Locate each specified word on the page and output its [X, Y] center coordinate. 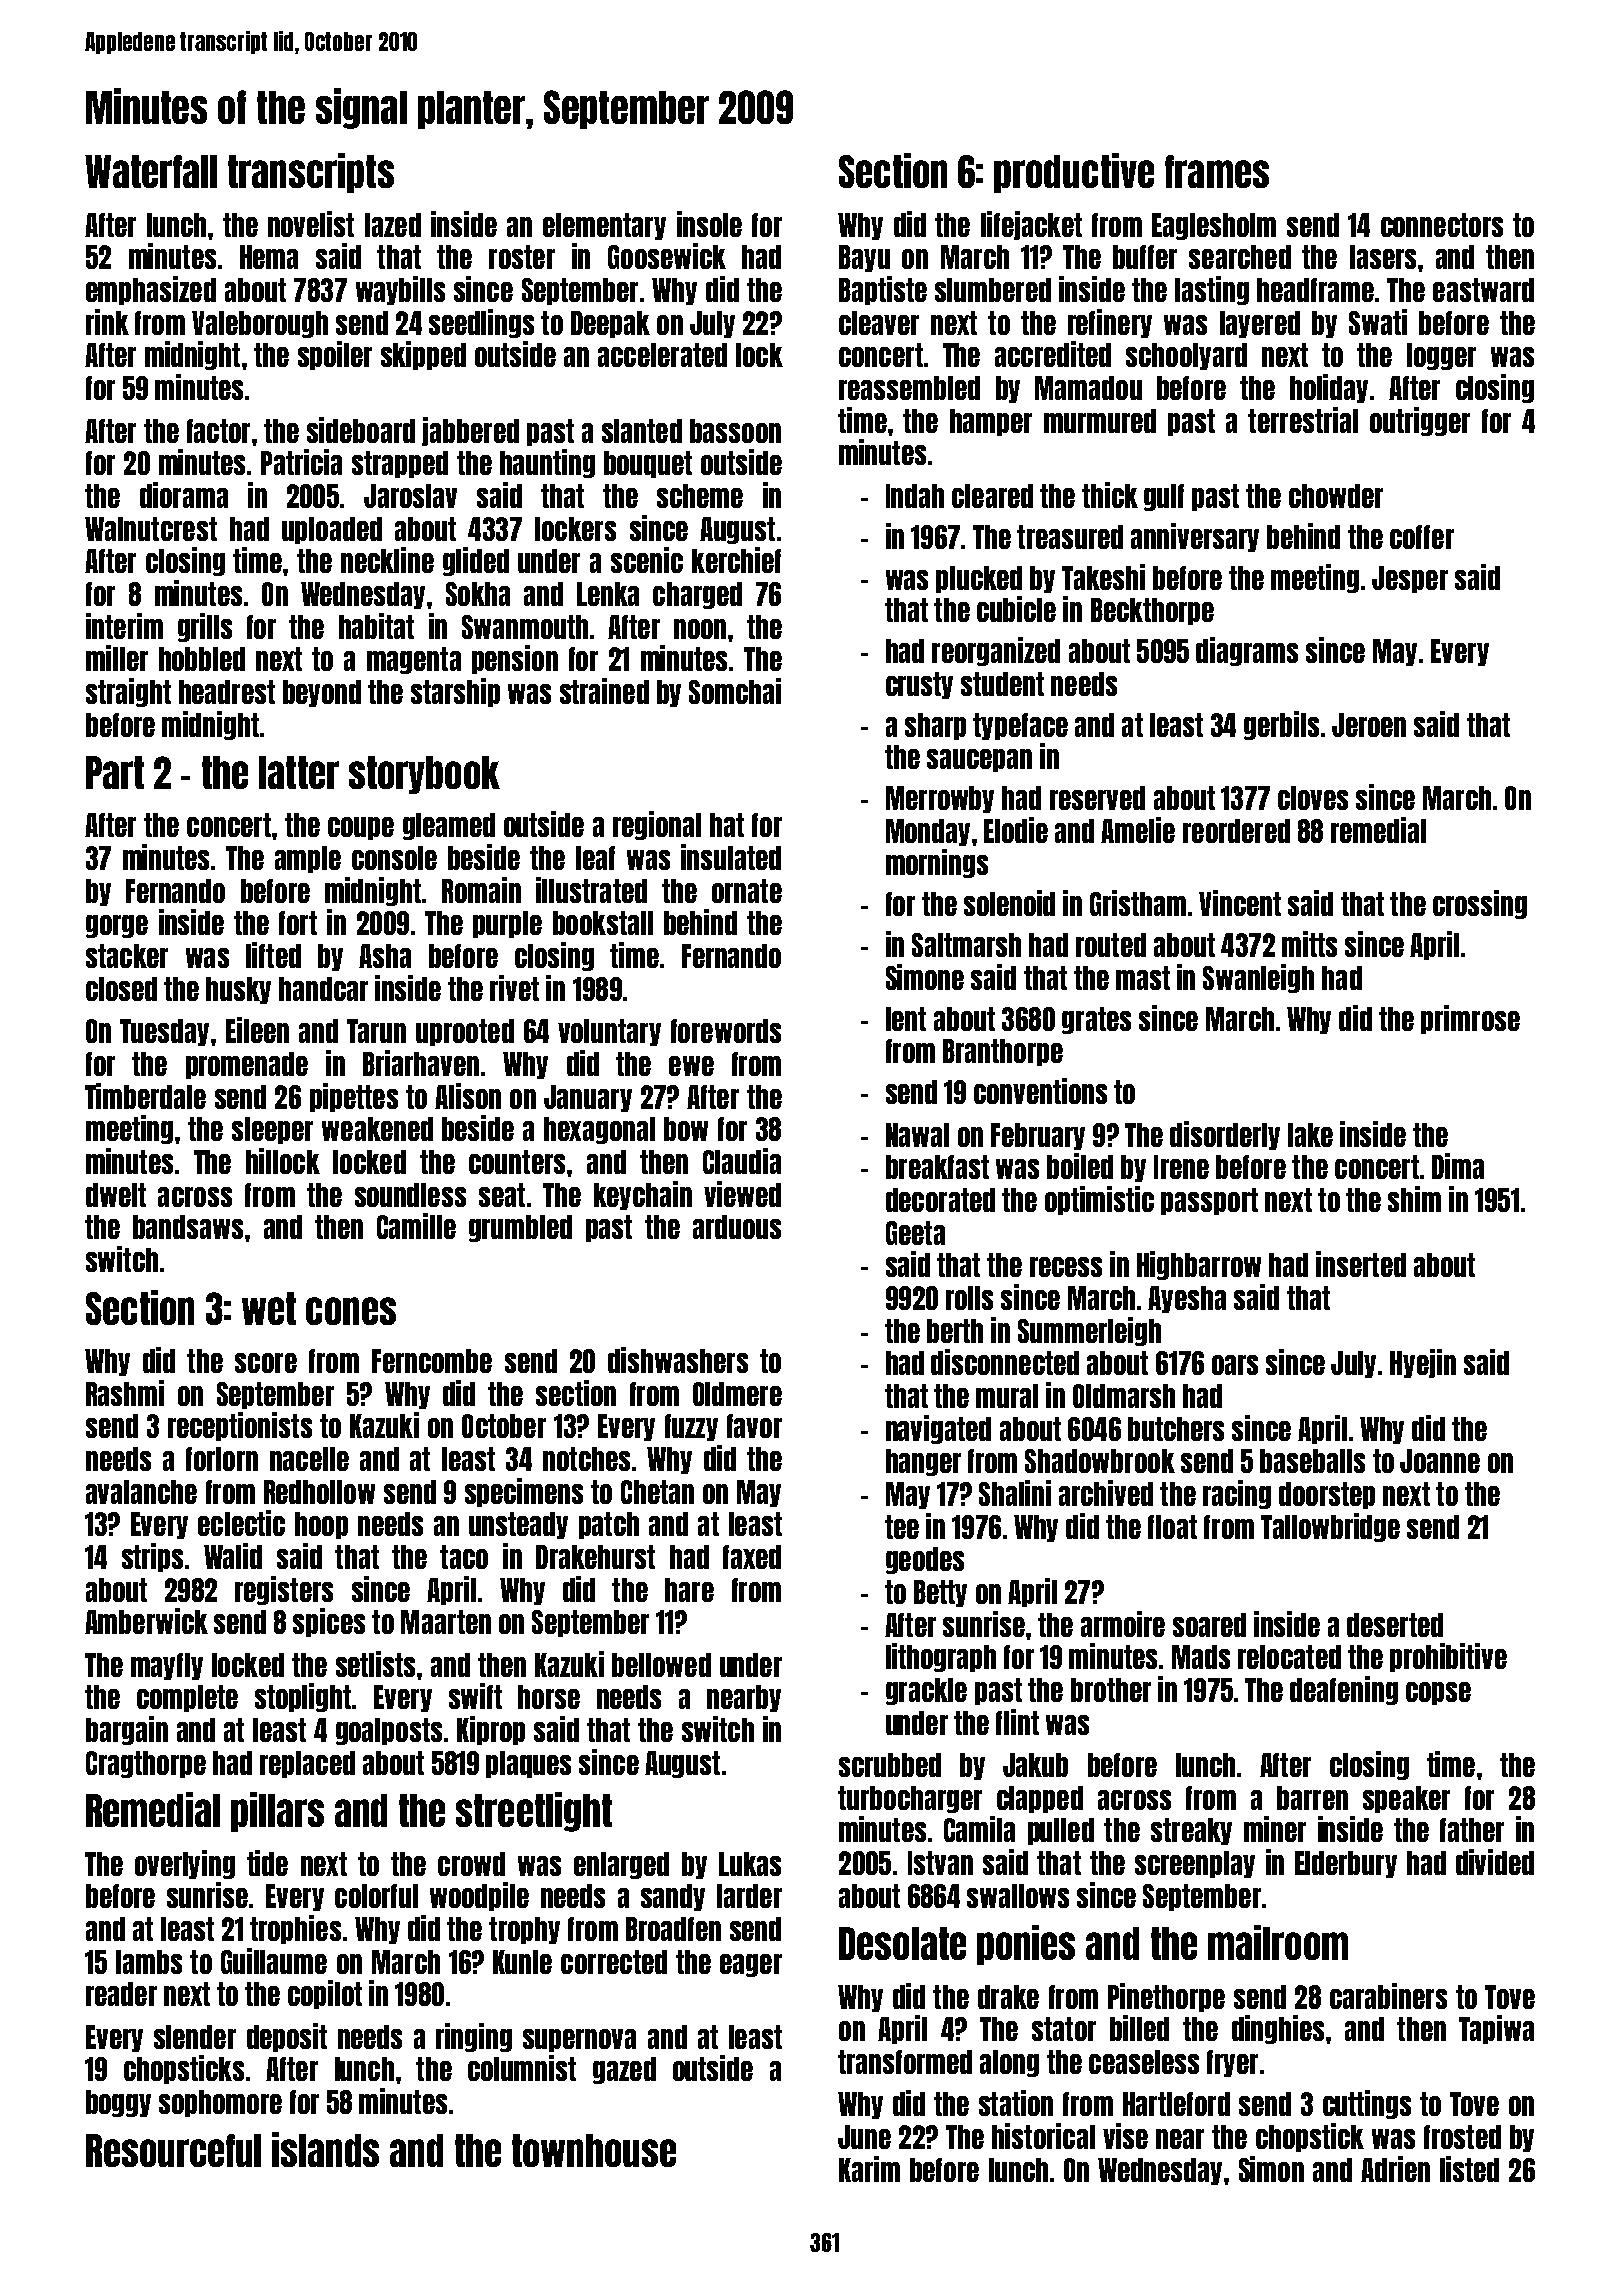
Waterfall [151, 171]
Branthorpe [1003, 1052]
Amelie [1138, 830]
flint [1017, 1722]
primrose [1470, 1019]
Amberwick [146, 1621]
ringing [474, 2037]
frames [1217, 171]
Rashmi [125, 1393]
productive [1074, 173]
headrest [227, 692]
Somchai [735, 691]
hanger [923, 1462]
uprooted [465, 1032]
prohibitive [1448, 1657]
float [1172, 1527]
